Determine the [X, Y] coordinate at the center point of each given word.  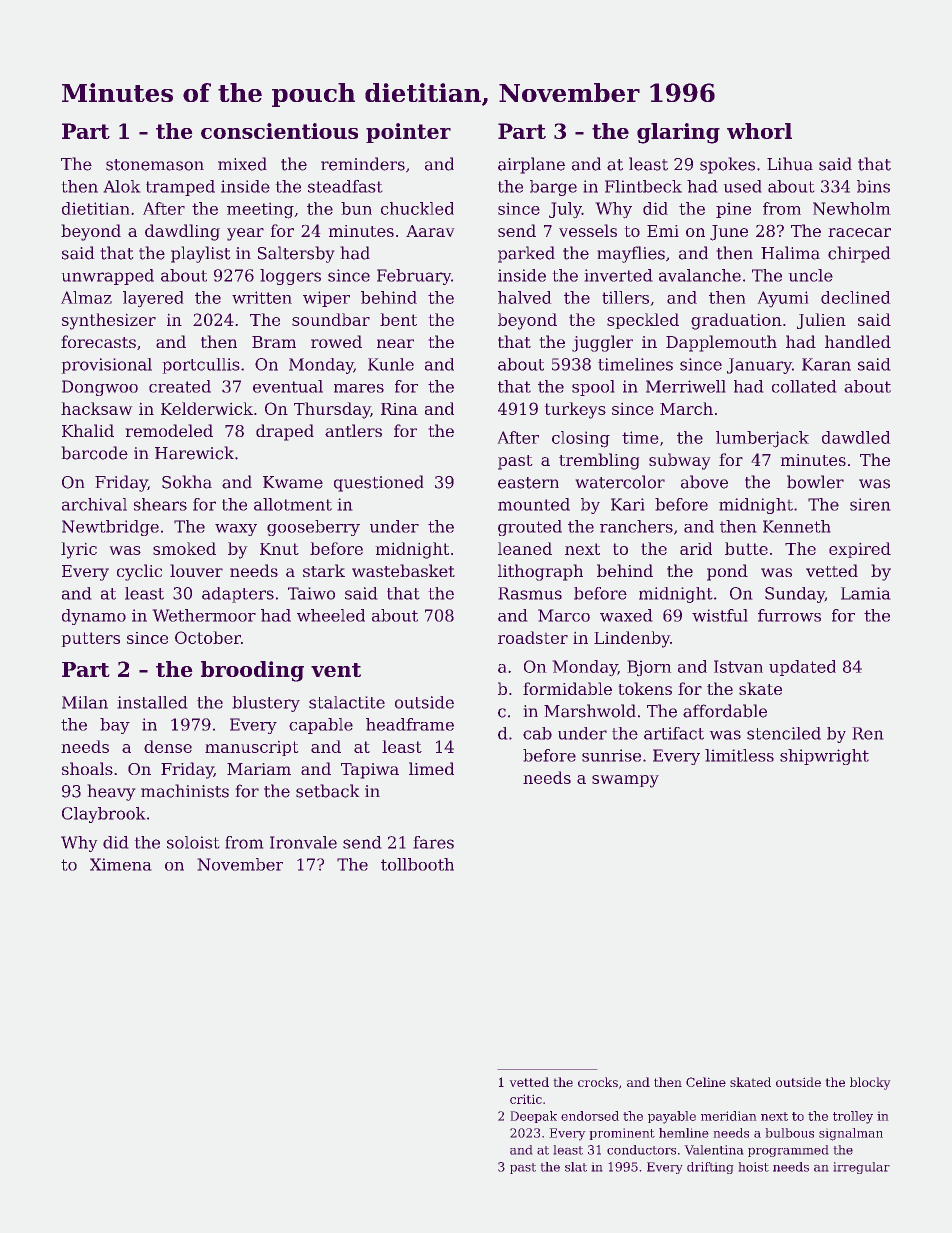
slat [576, 1167]
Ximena [120, 864]
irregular [862, 1168]
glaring [678, 133]
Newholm [851, 208]
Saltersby [296, 254]
